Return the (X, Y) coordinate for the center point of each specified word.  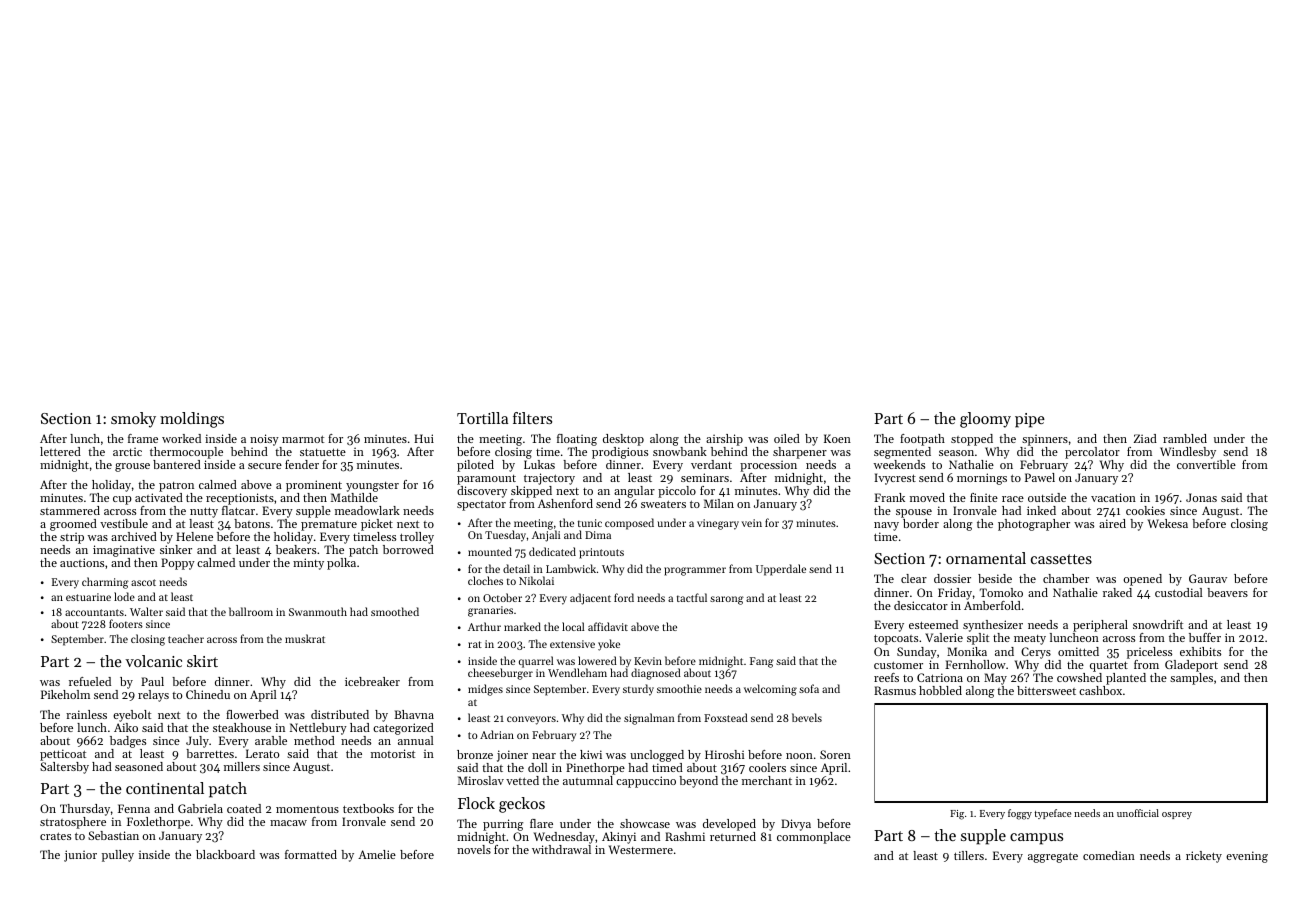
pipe (1030, 420)
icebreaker (372, 681)
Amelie (377, 854)
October (502, 597)
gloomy (985, 420)
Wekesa (1168, 523)
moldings (192, 420)
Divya (796, 825)
